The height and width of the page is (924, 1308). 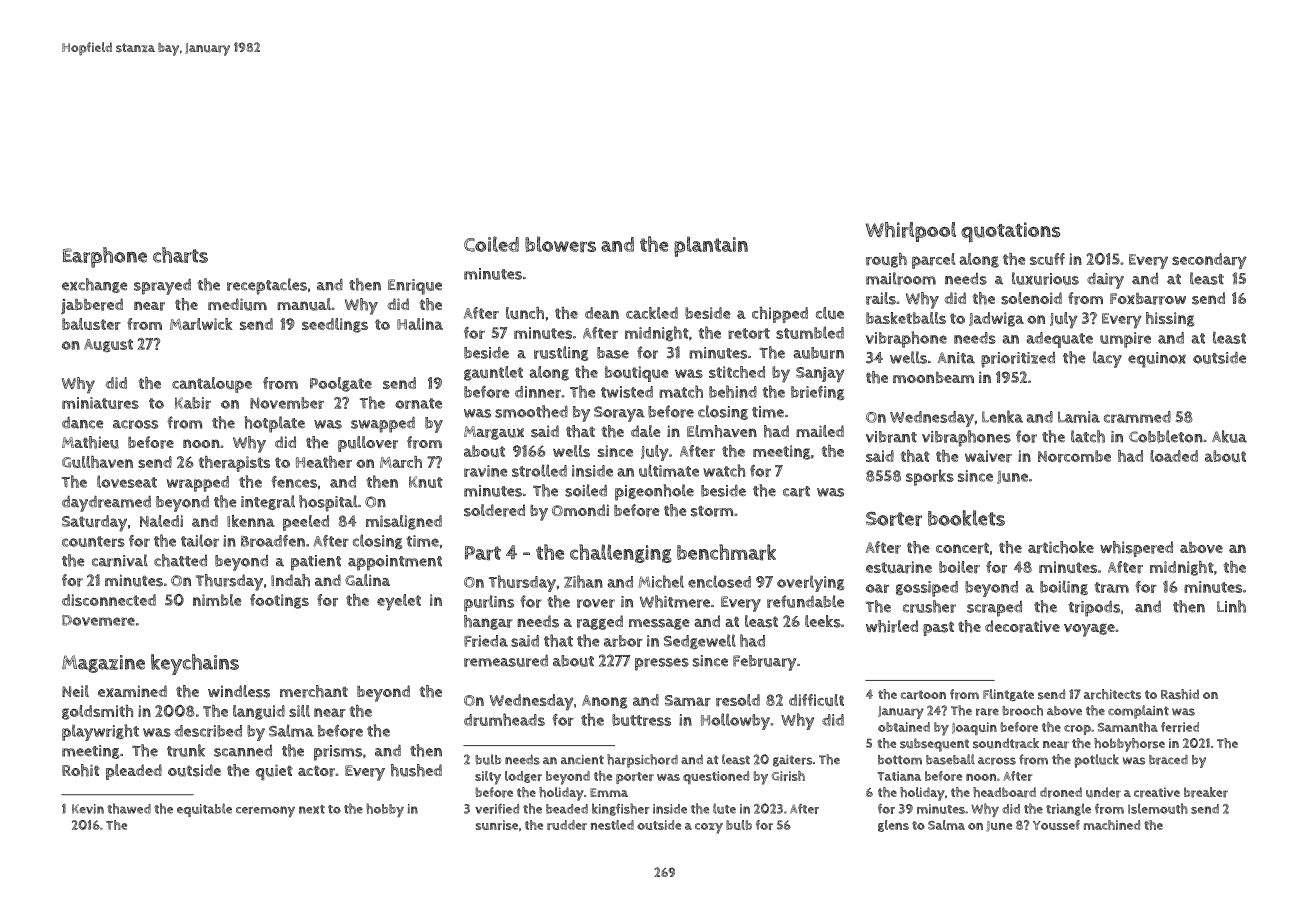 What do you see at coordinates (105, 257) in the page?
I see `Earphone` at bounding box center [105, 257].
